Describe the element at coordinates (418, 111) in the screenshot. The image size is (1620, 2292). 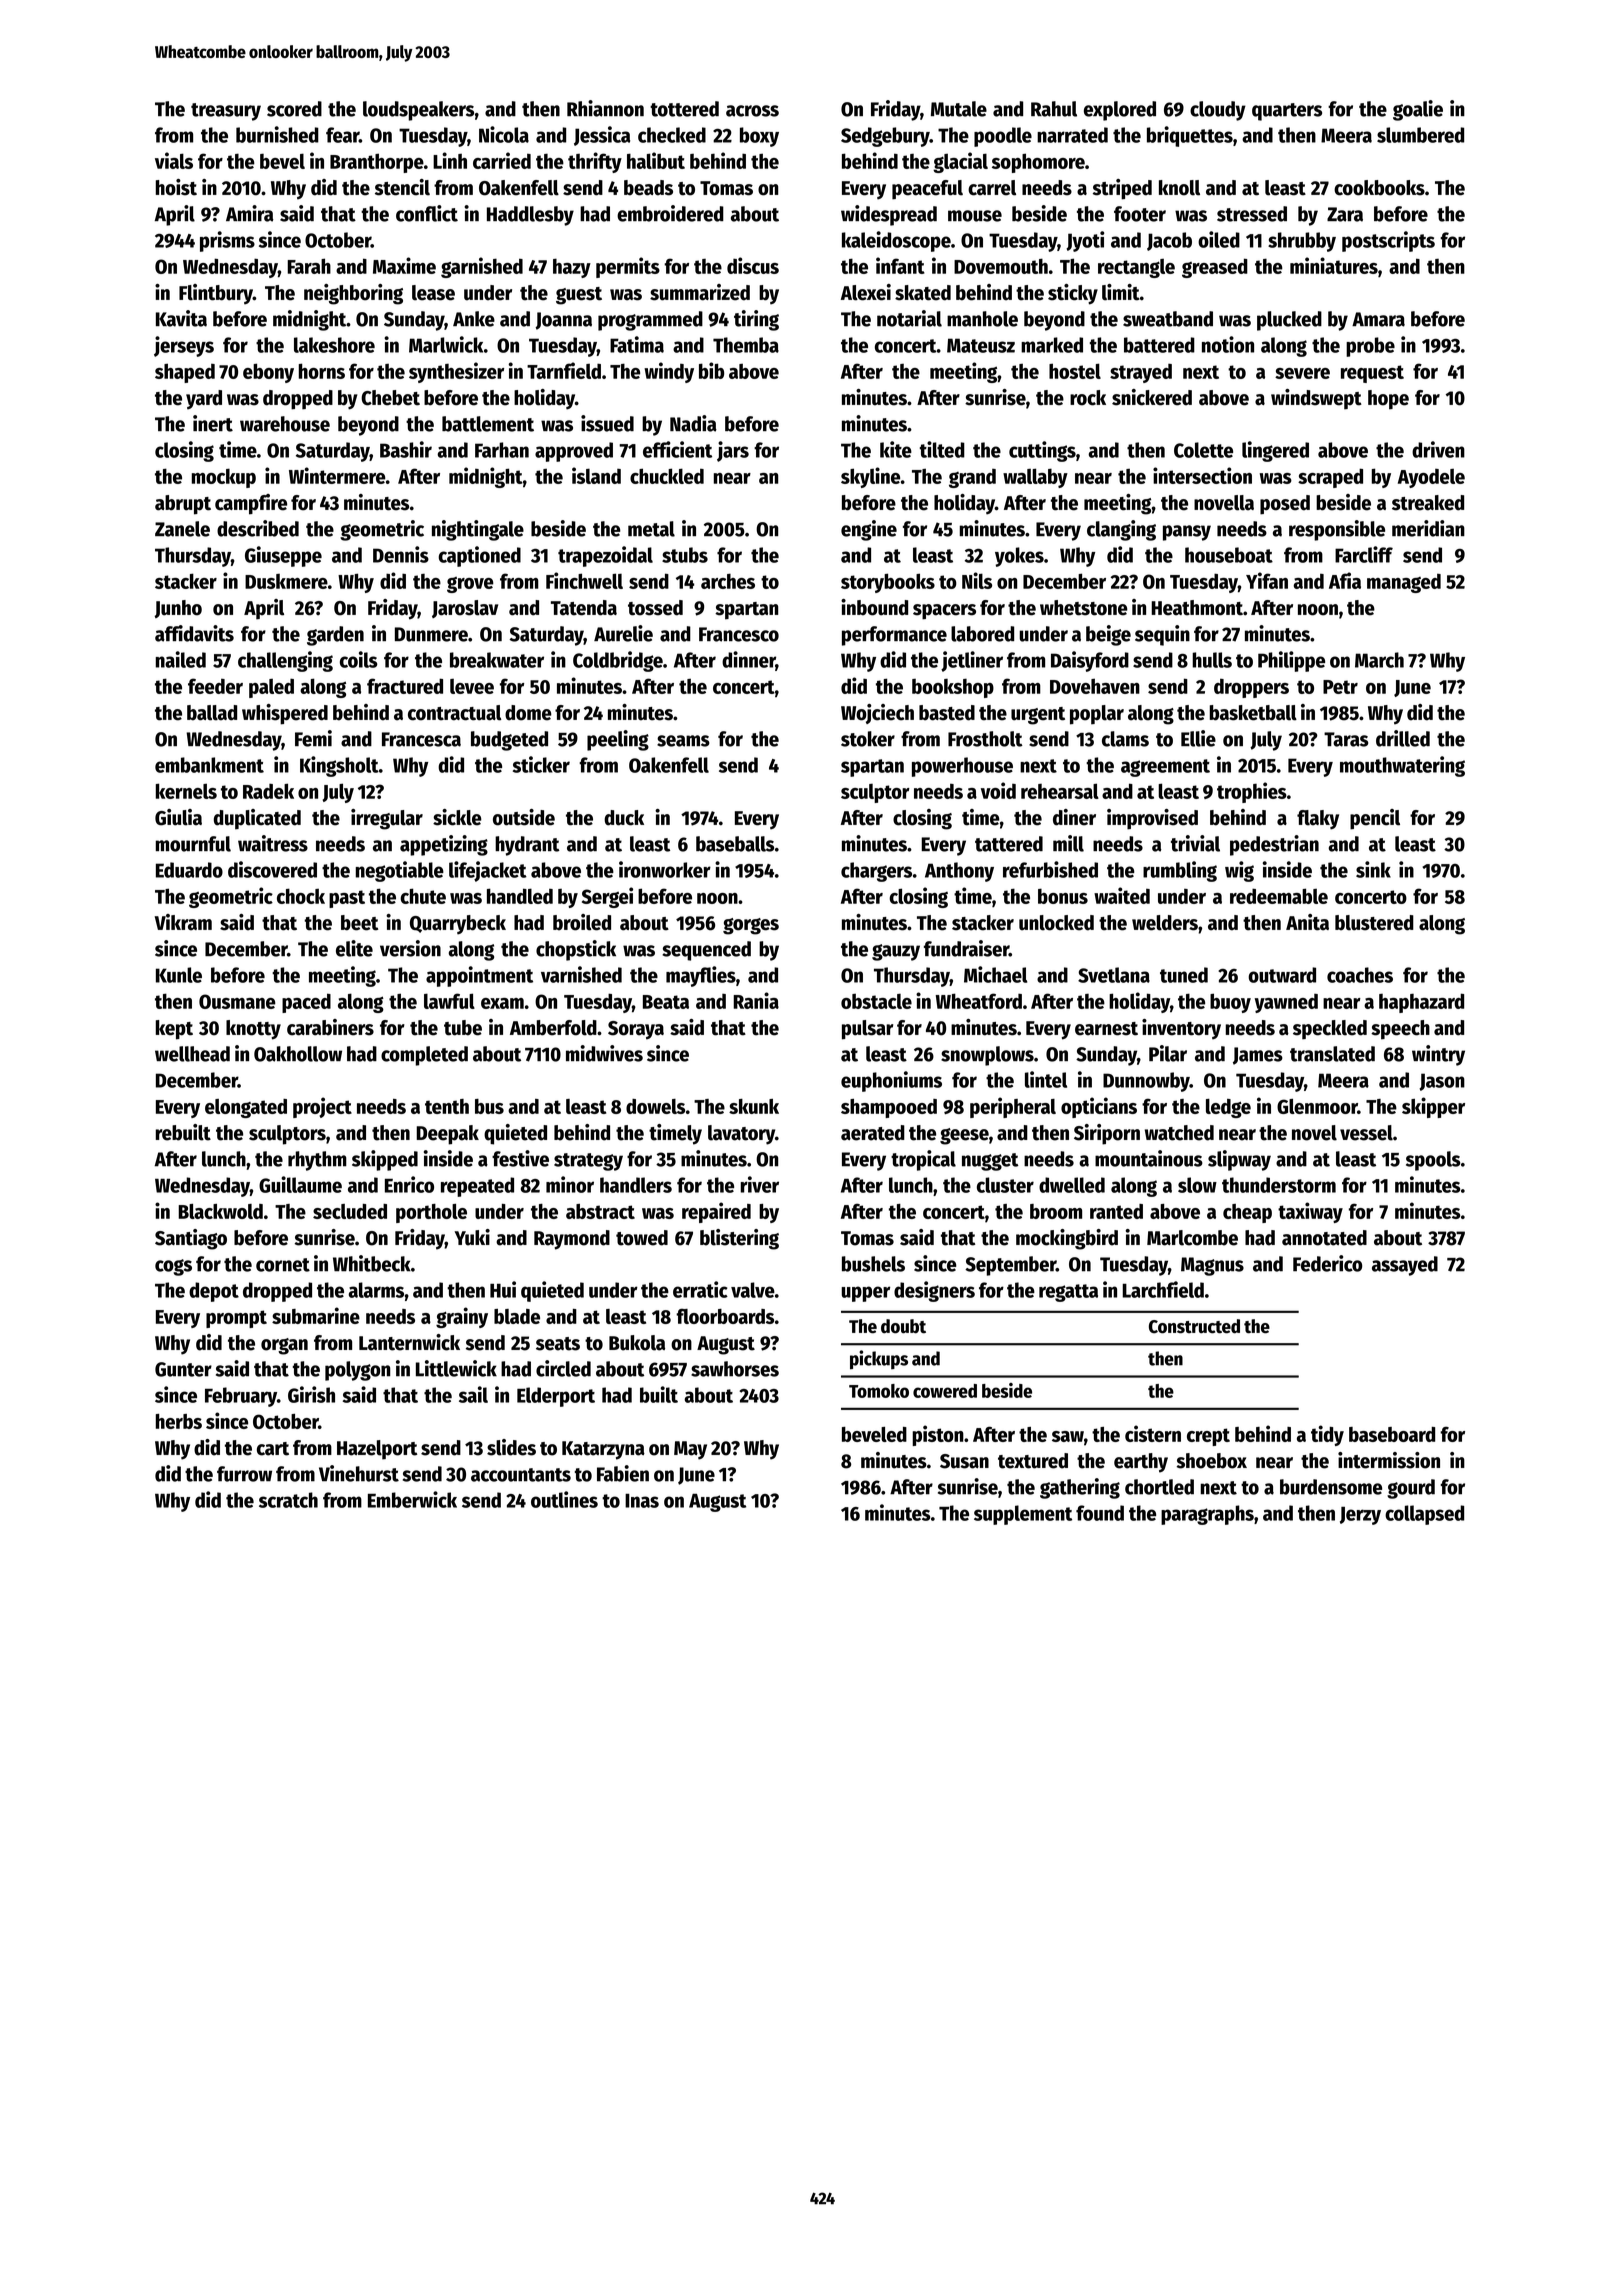
I see `loudspeakers` at that location.
